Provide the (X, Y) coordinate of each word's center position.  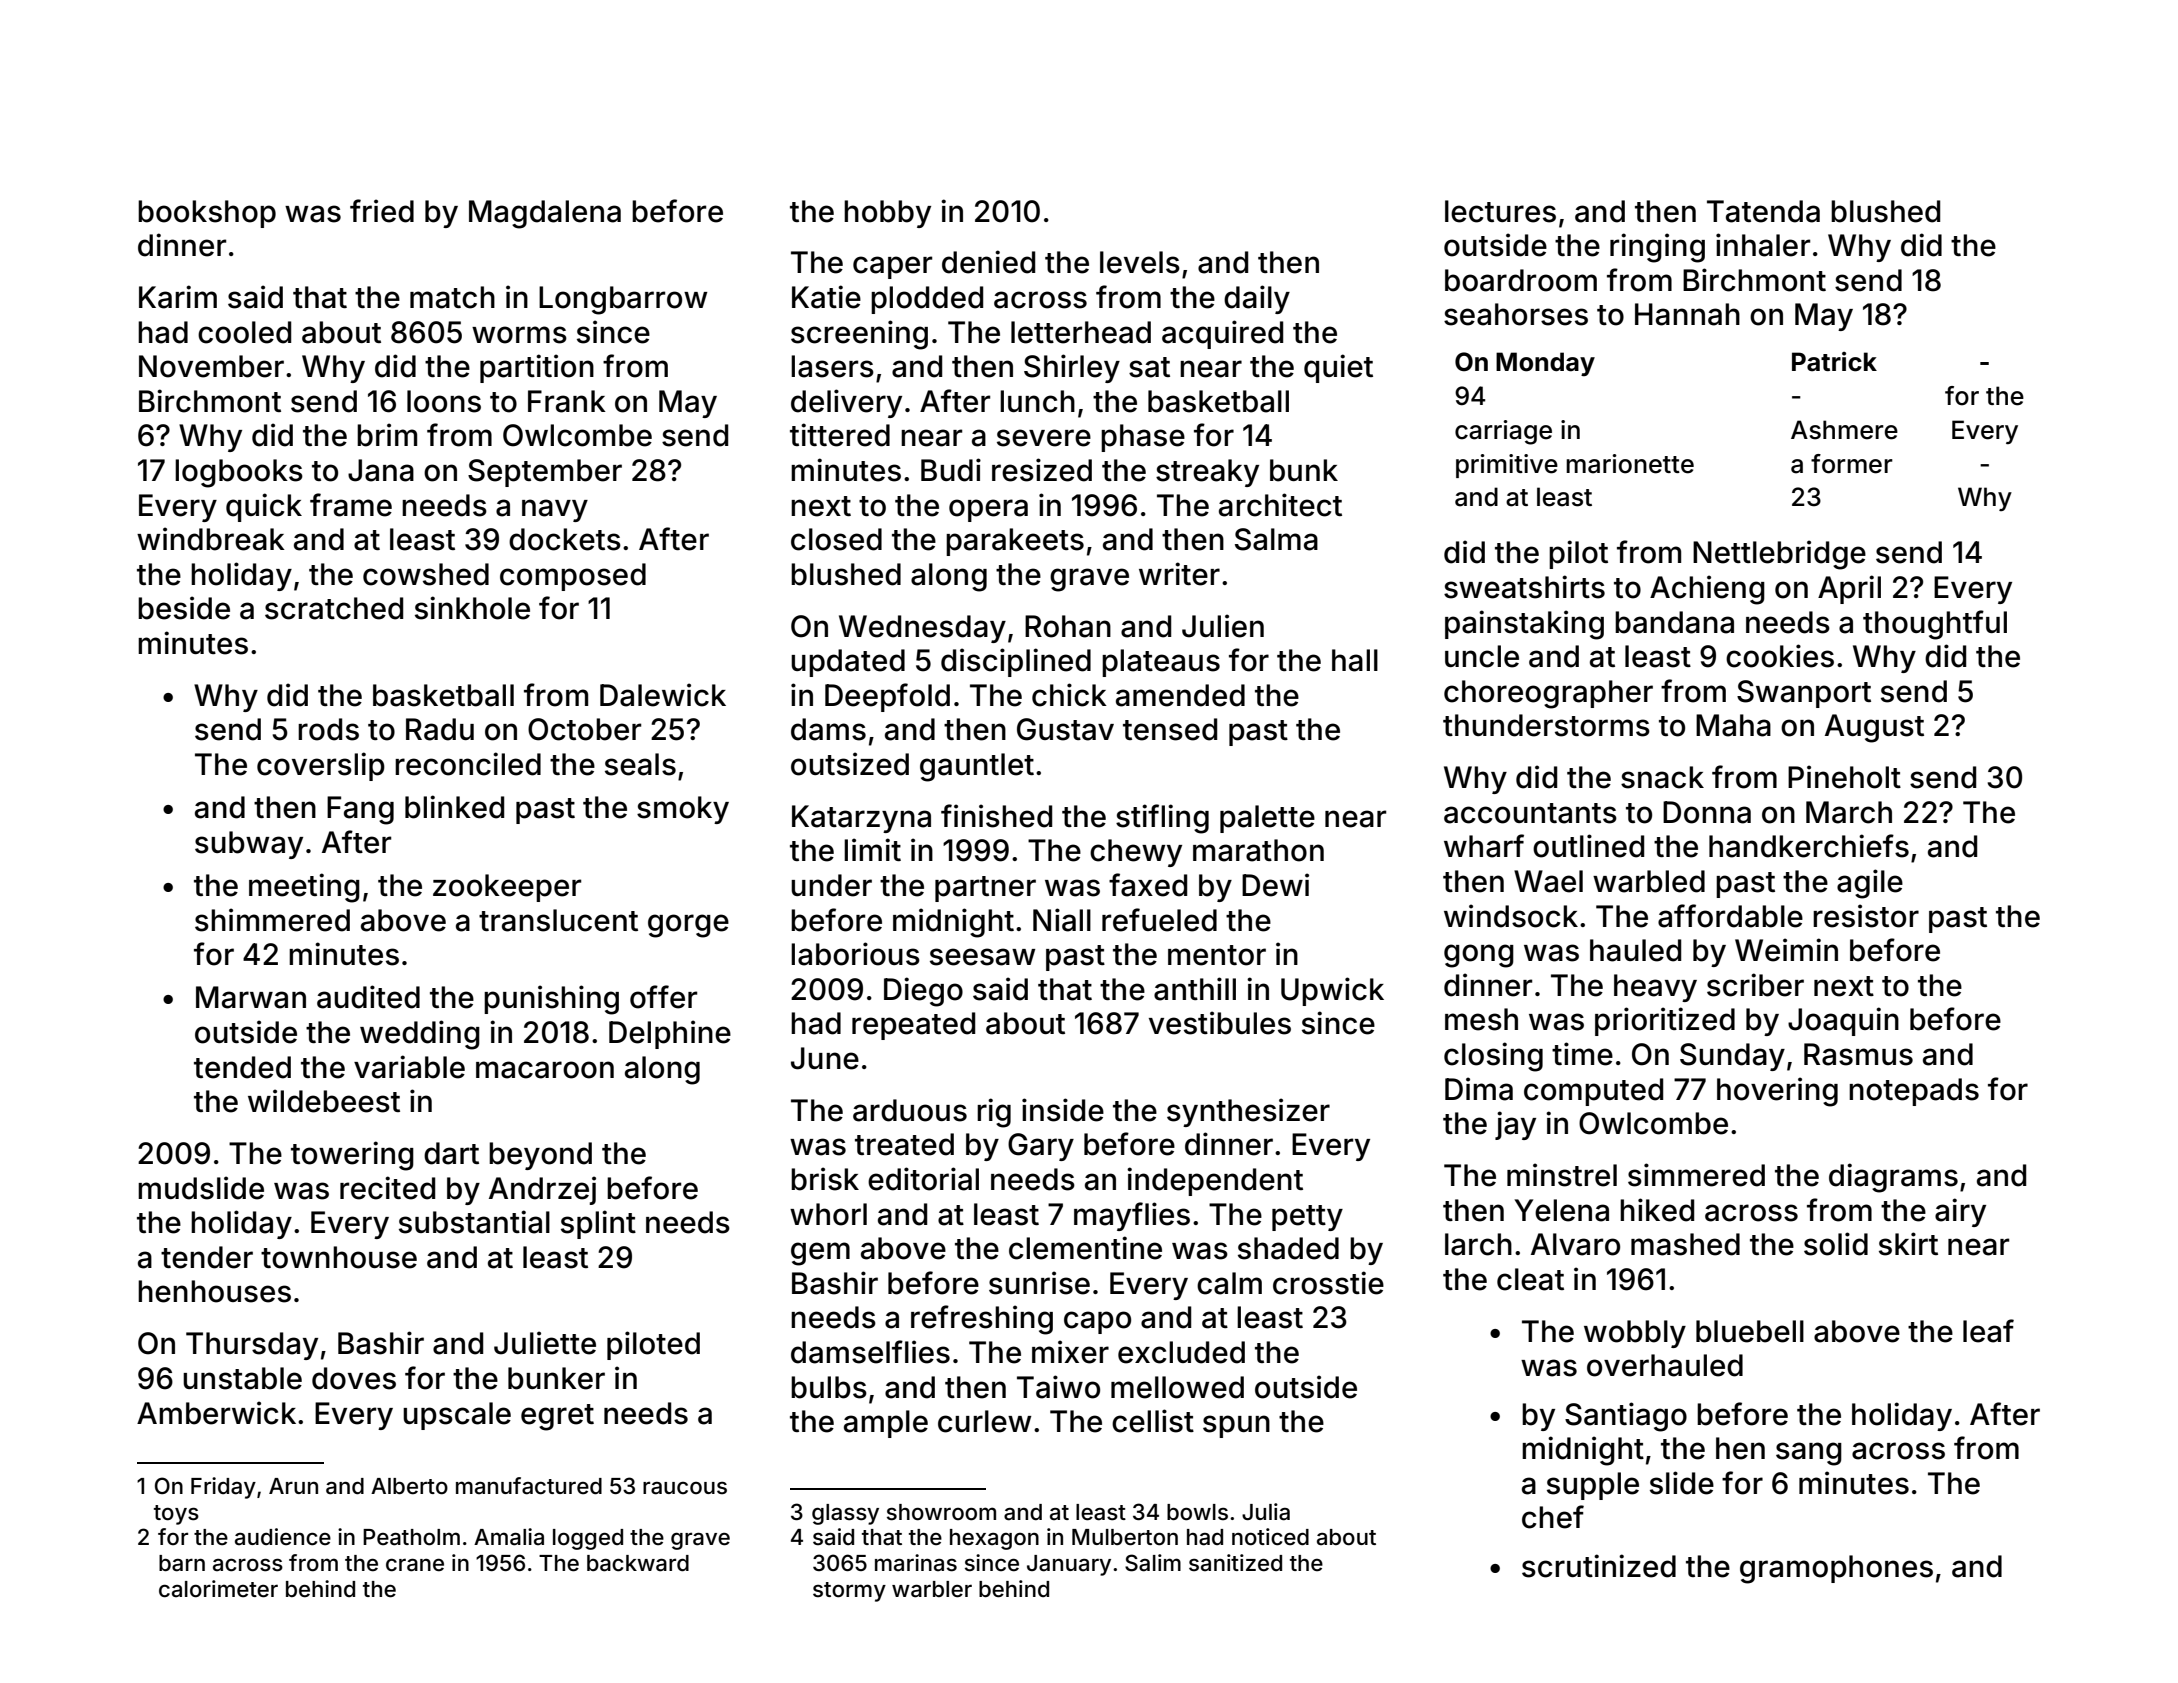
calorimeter (218, 1589)
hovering (1777, 1092)
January (1069, 1565)
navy (555, 510)
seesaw (982, 957)
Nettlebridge (1779, 555)
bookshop (207, 214)
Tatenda (1763, 211)
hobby (887, 214)
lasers (832, 366)
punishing (551, 1000)
